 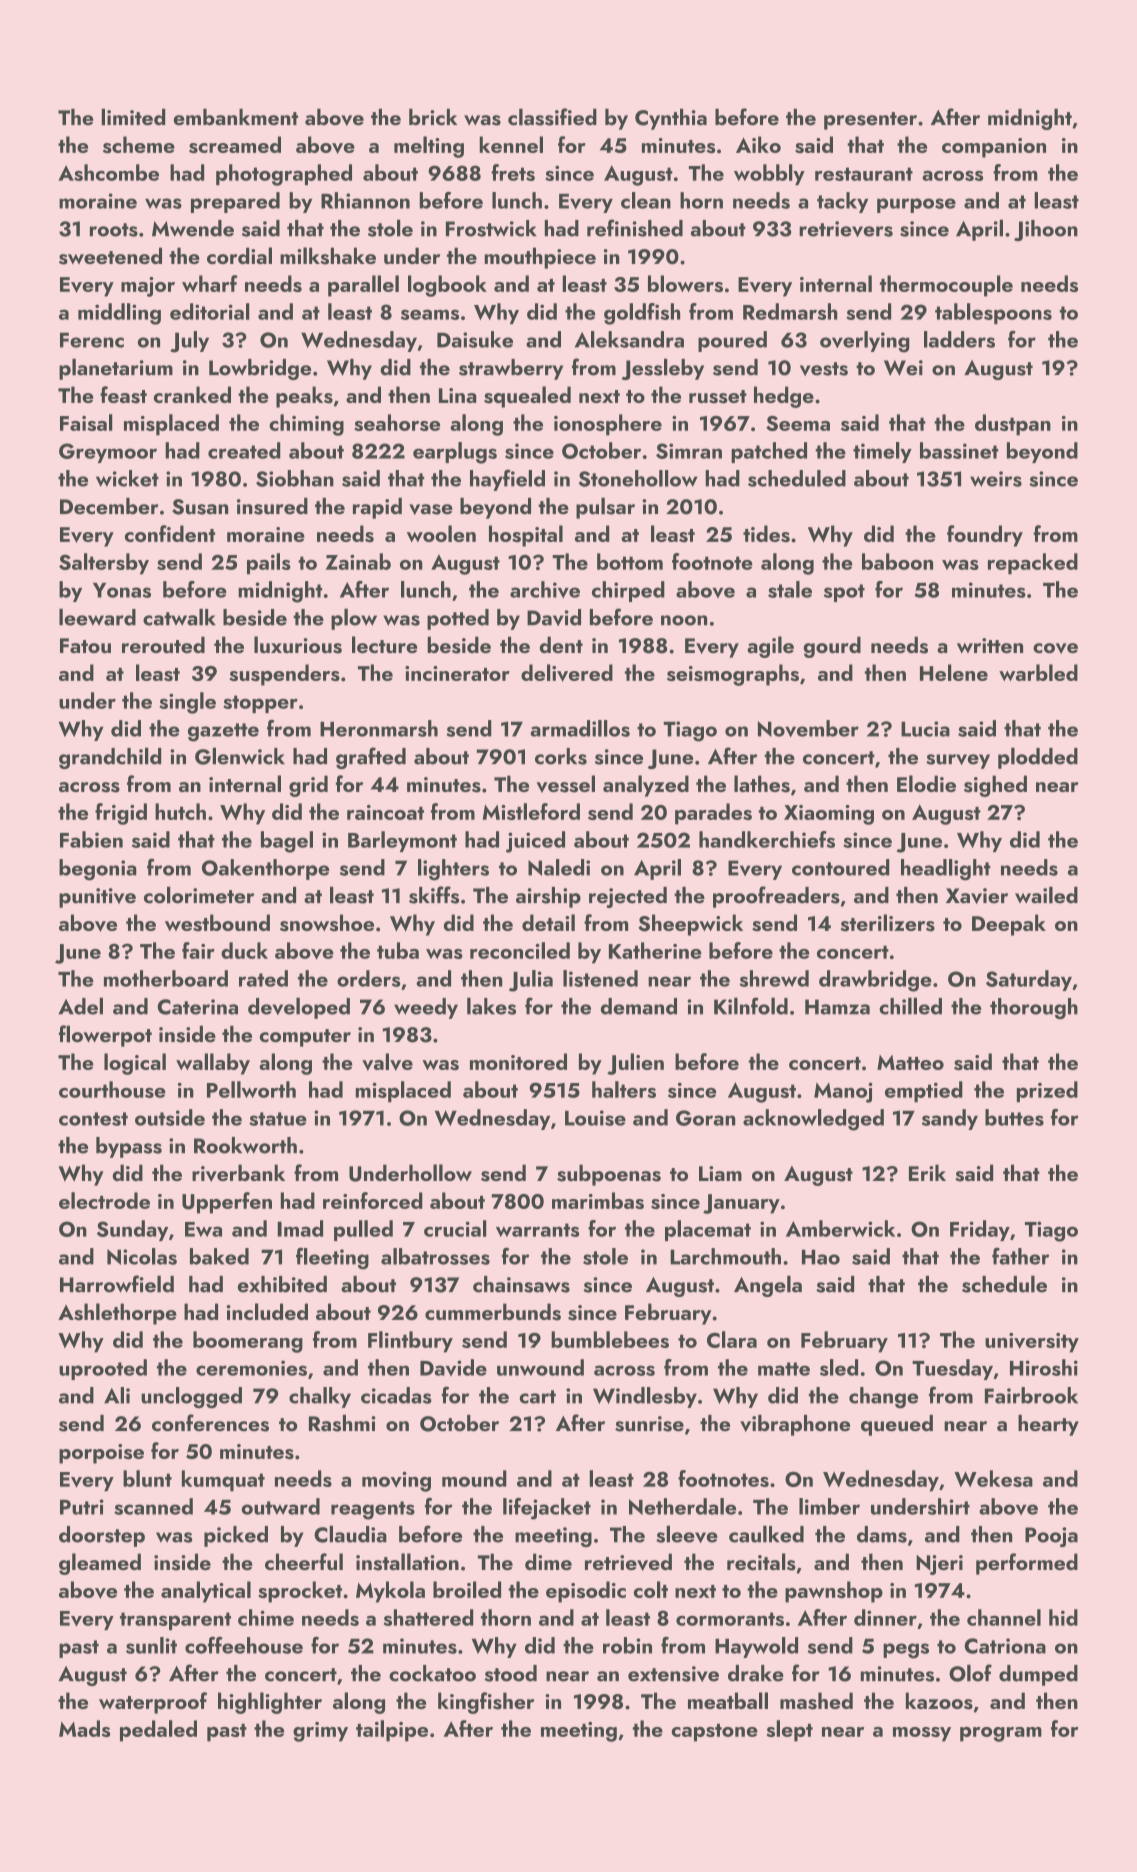 I want to click on acknowledged, so click(x=813, y=1120).
